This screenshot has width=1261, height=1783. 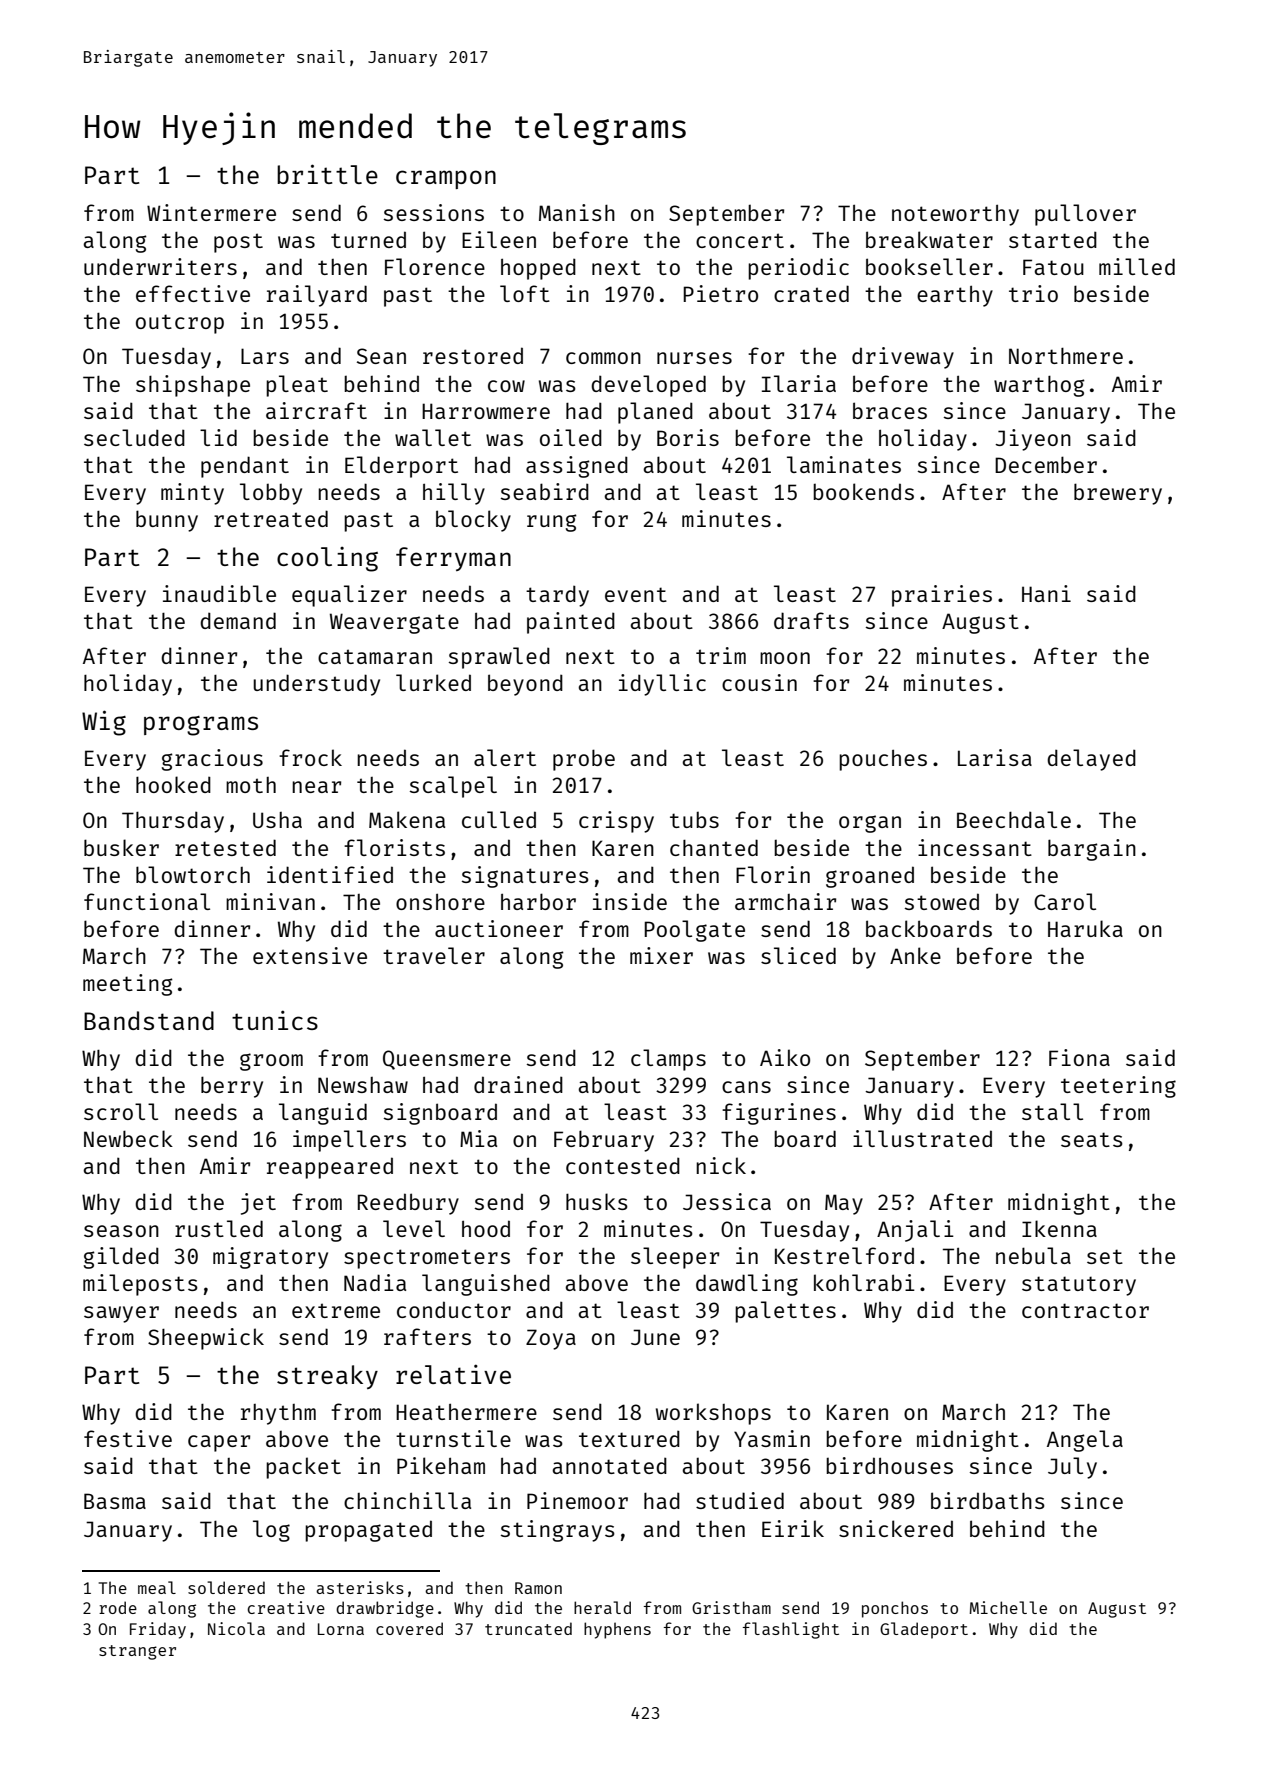 I want to click on hyphens, so click(x=617, y=1630).
